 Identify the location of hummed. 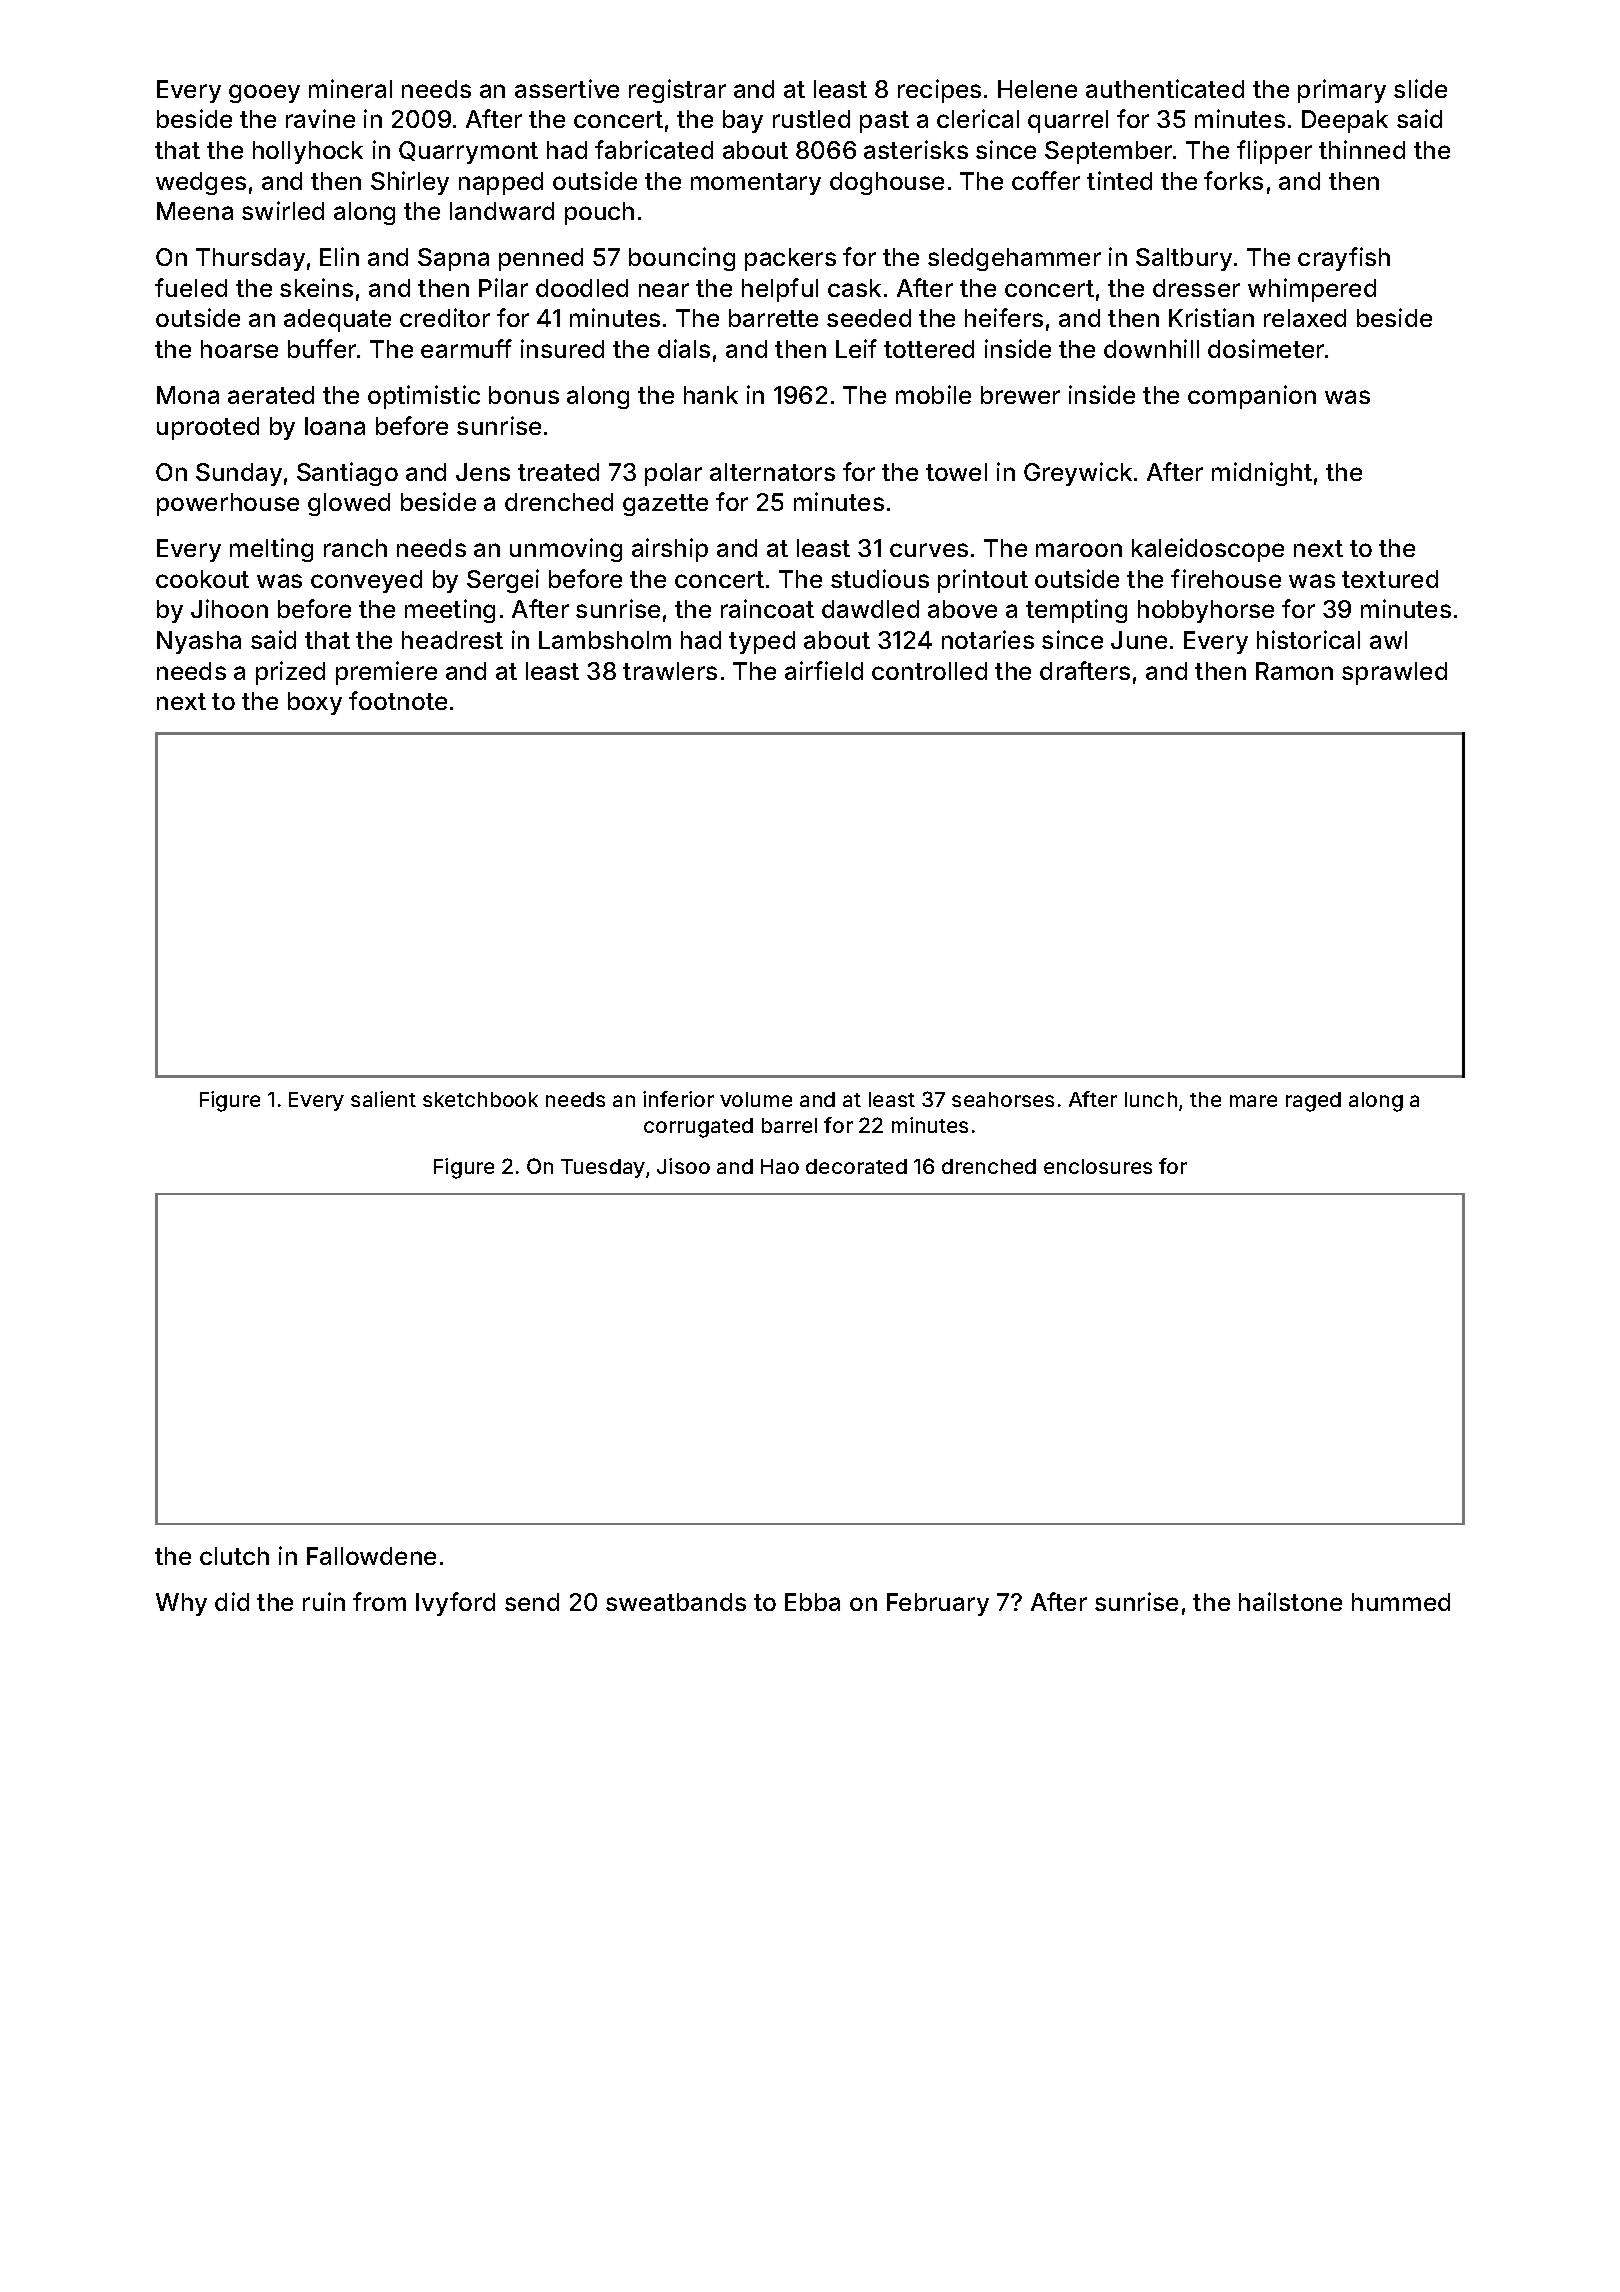
(1401, 1602).
